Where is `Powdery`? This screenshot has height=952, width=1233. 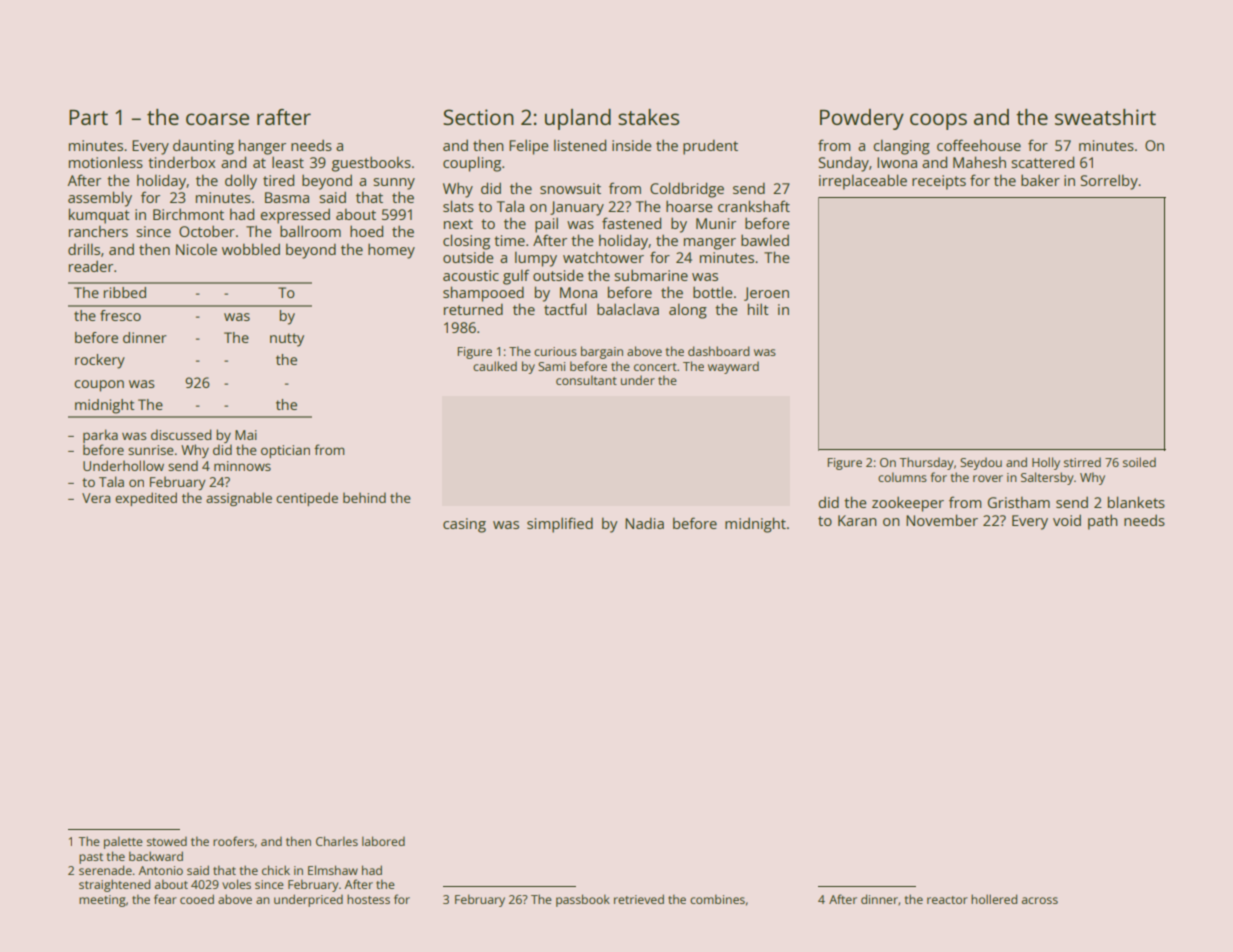 Powdery is located at coordinates (862, 119).
